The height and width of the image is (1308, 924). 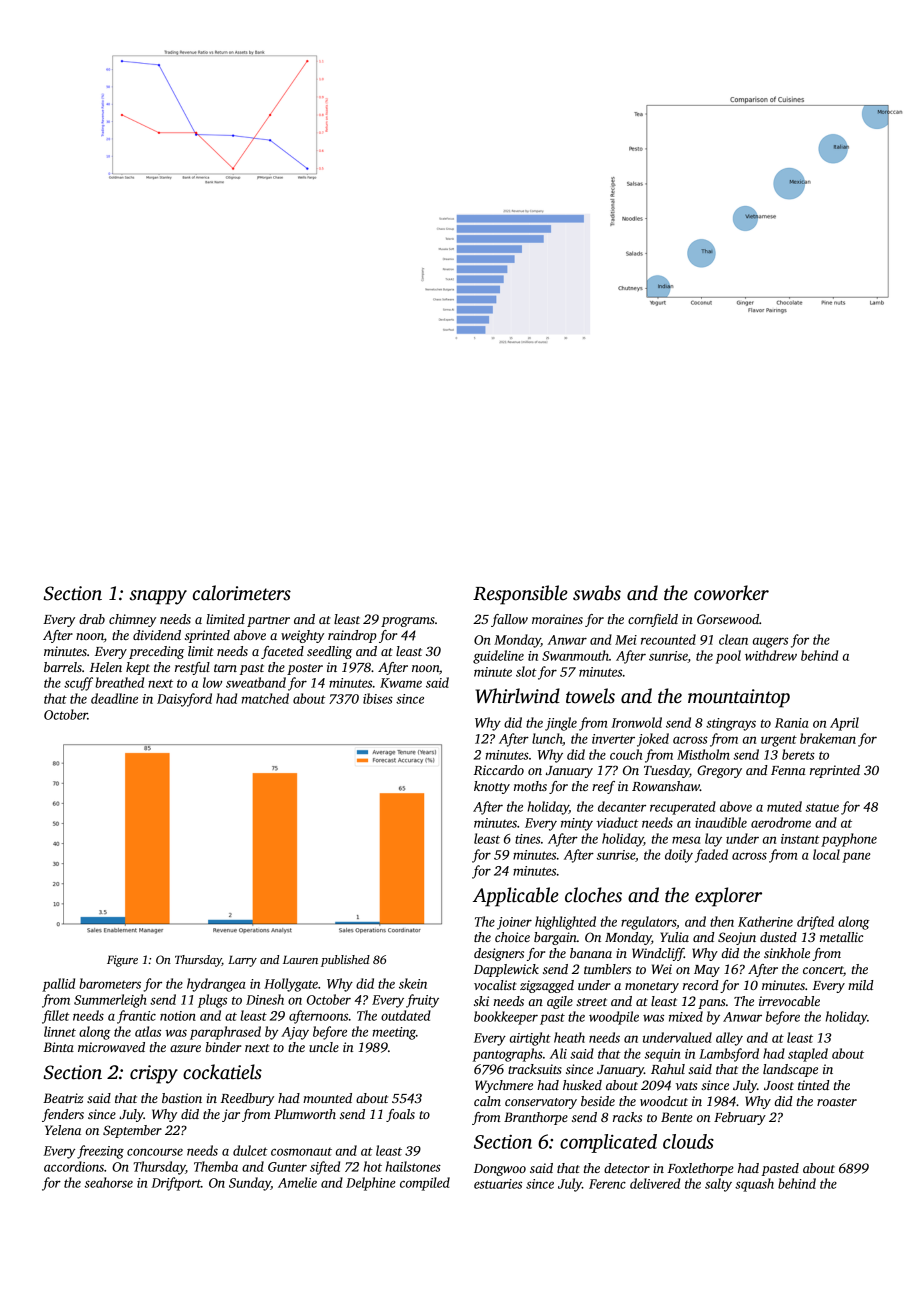 I want to click on programs, so click(x=408, y=622).
